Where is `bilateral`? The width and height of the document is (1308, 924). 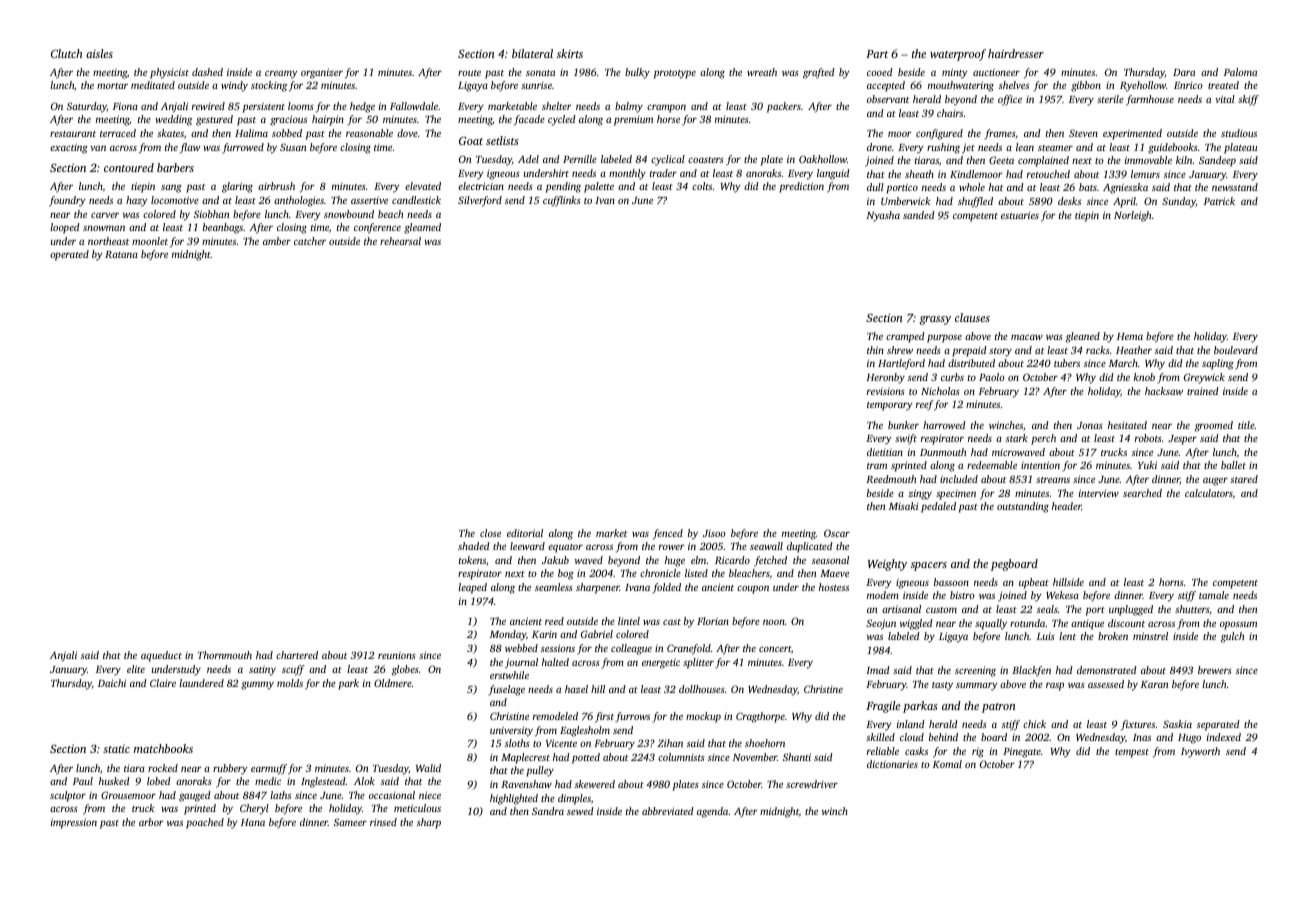 bilateral is located at coordinates (532, 53).
